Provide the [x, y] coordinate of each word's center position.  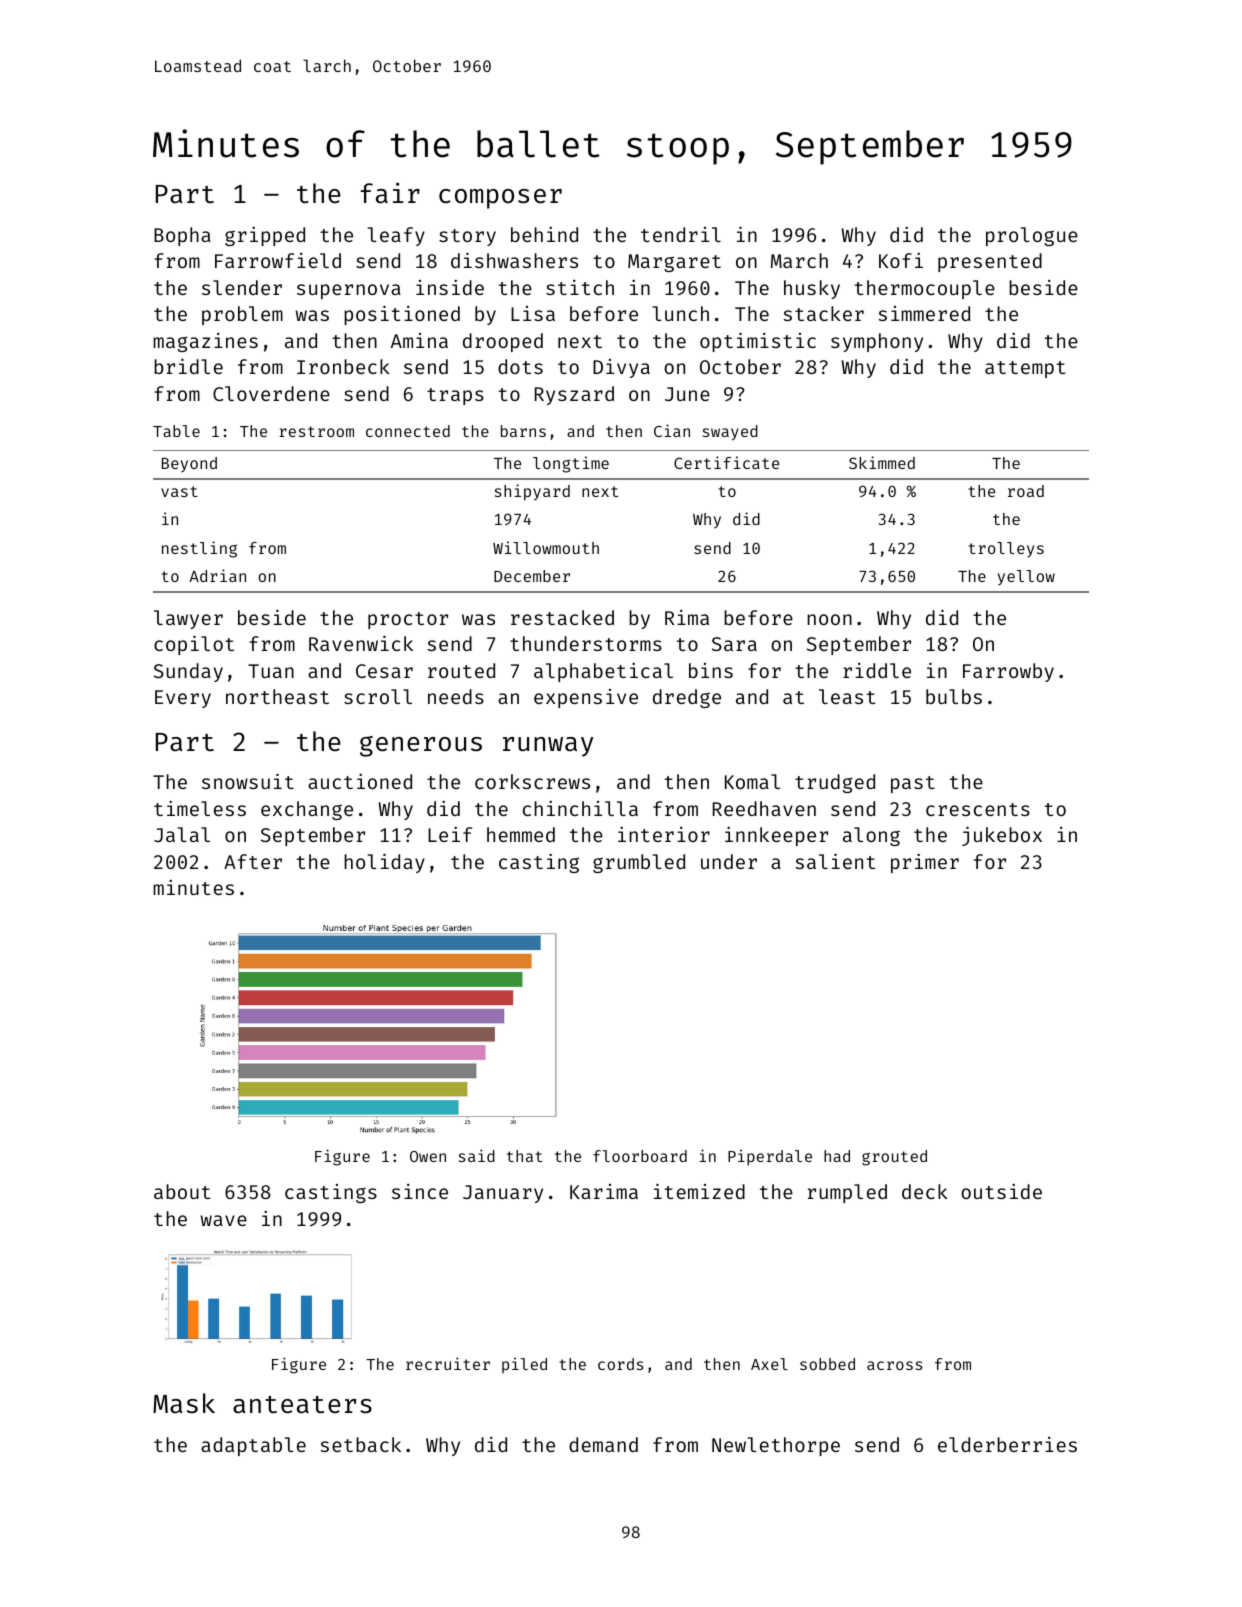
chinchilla [580, 808]
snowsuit [248, 781]
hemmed [521, 834]
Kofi [901, 260]
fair [390, 193]
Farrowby [1008, 672]
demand [603, 1444]
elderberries [1007, 1444]
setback [361, 1444]
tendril [681, 234]
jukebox [1002, 836]
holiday [384, 863]
